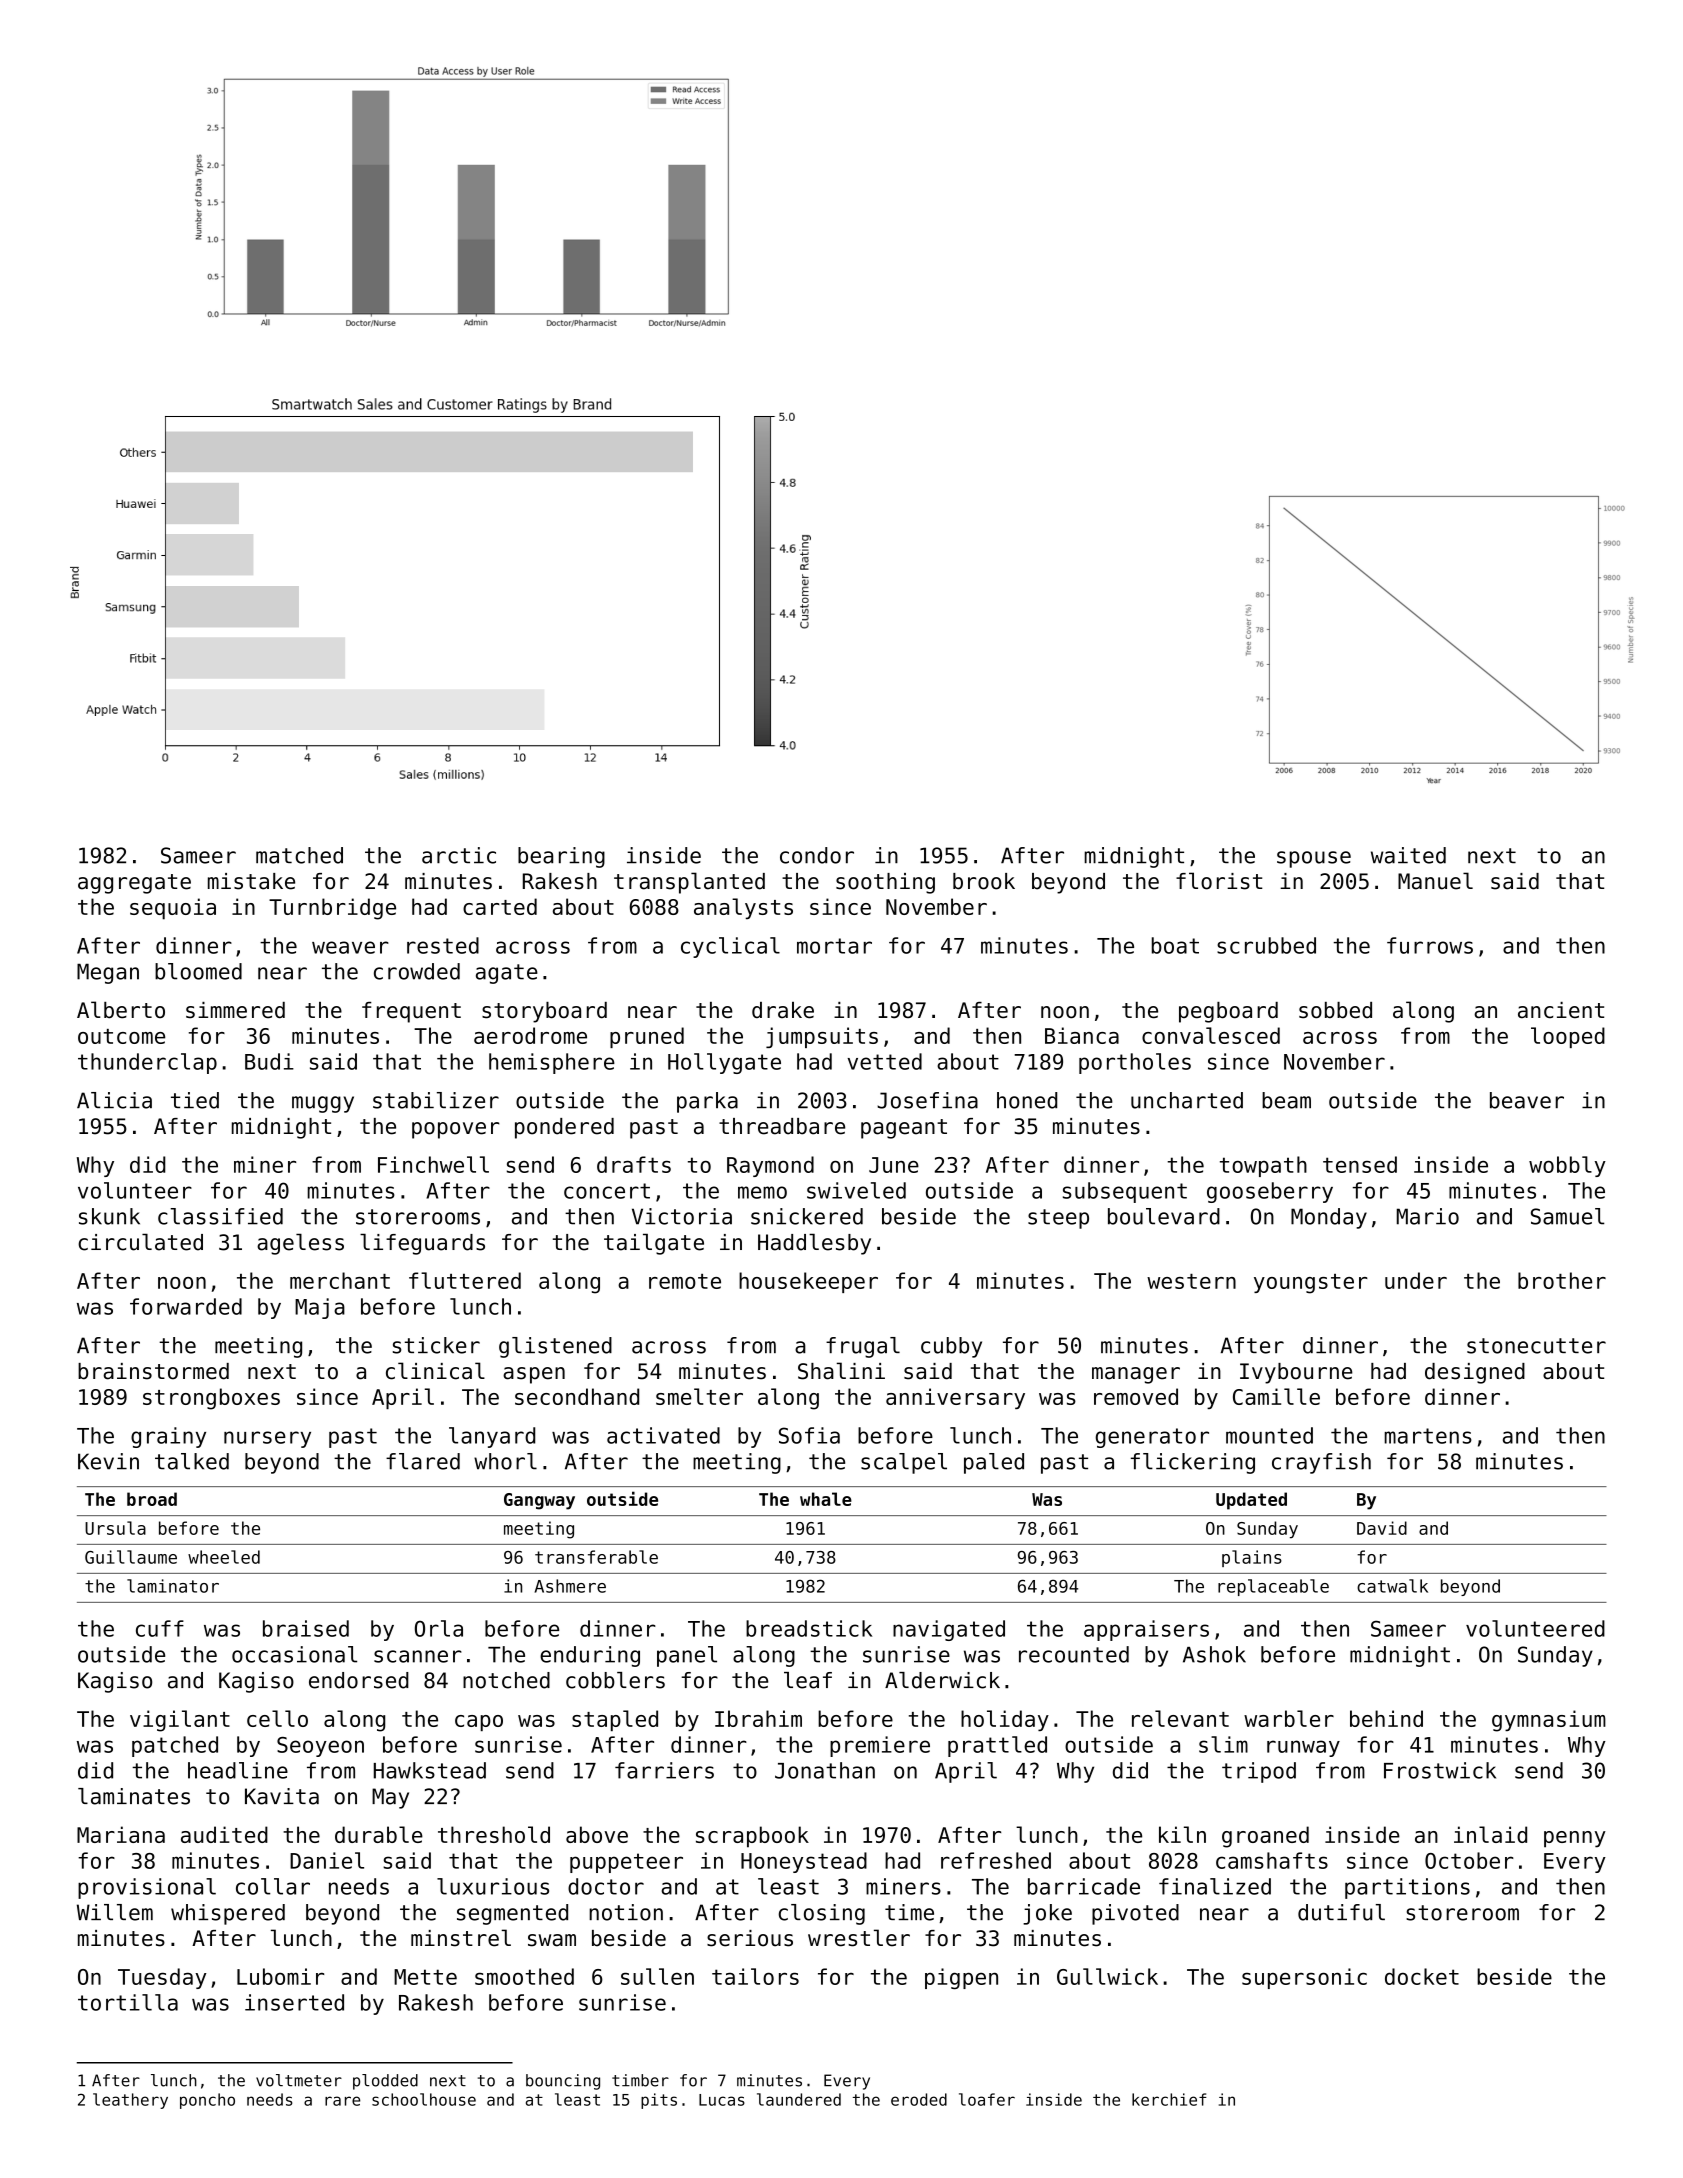  Describe the element at coordinates (752, 1837) in the page. I see `scrapbook` at that location.
